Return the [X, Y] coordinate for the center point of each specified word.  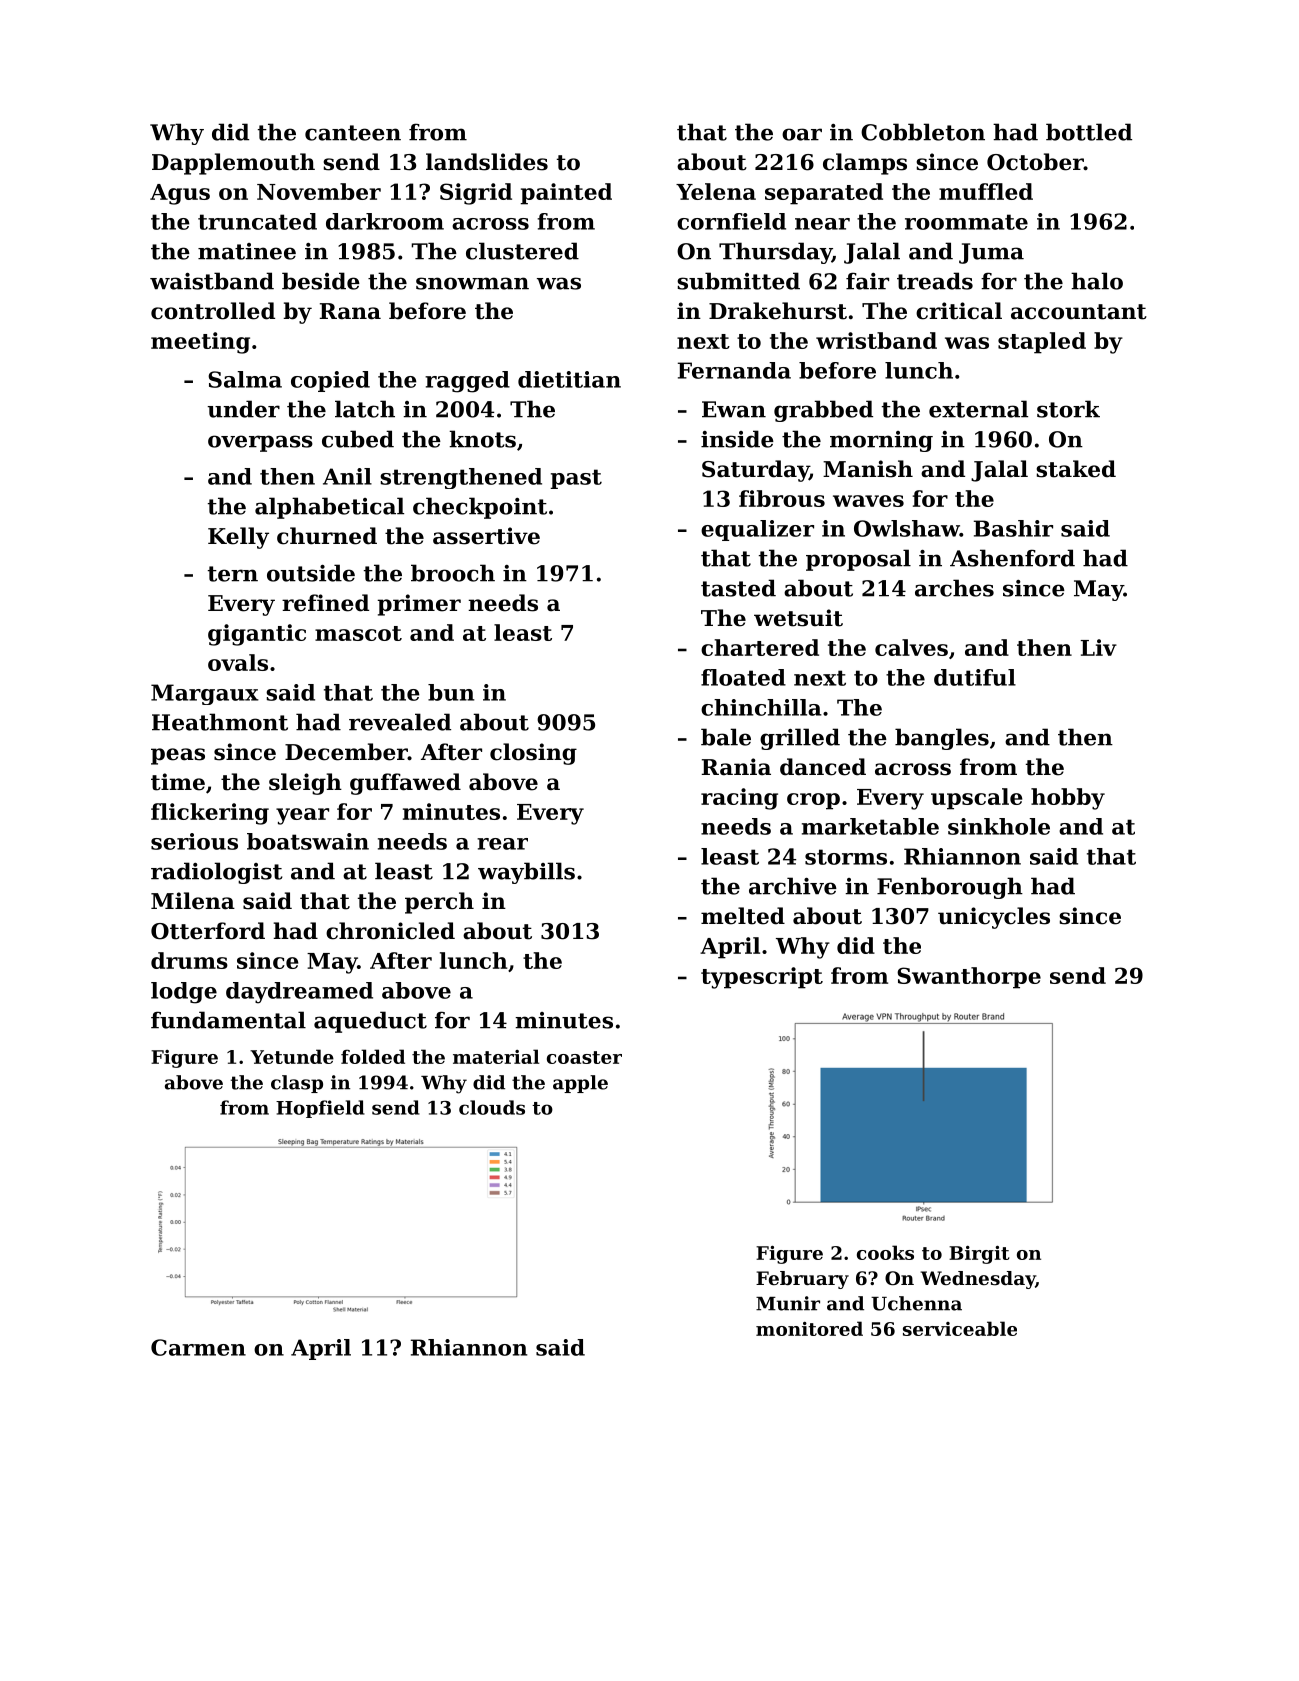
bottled [1089, 132]
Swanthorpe [969, 978]
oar [802, 134]
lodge [184, 993]
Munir [788, 1303]
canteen [353, 133]
